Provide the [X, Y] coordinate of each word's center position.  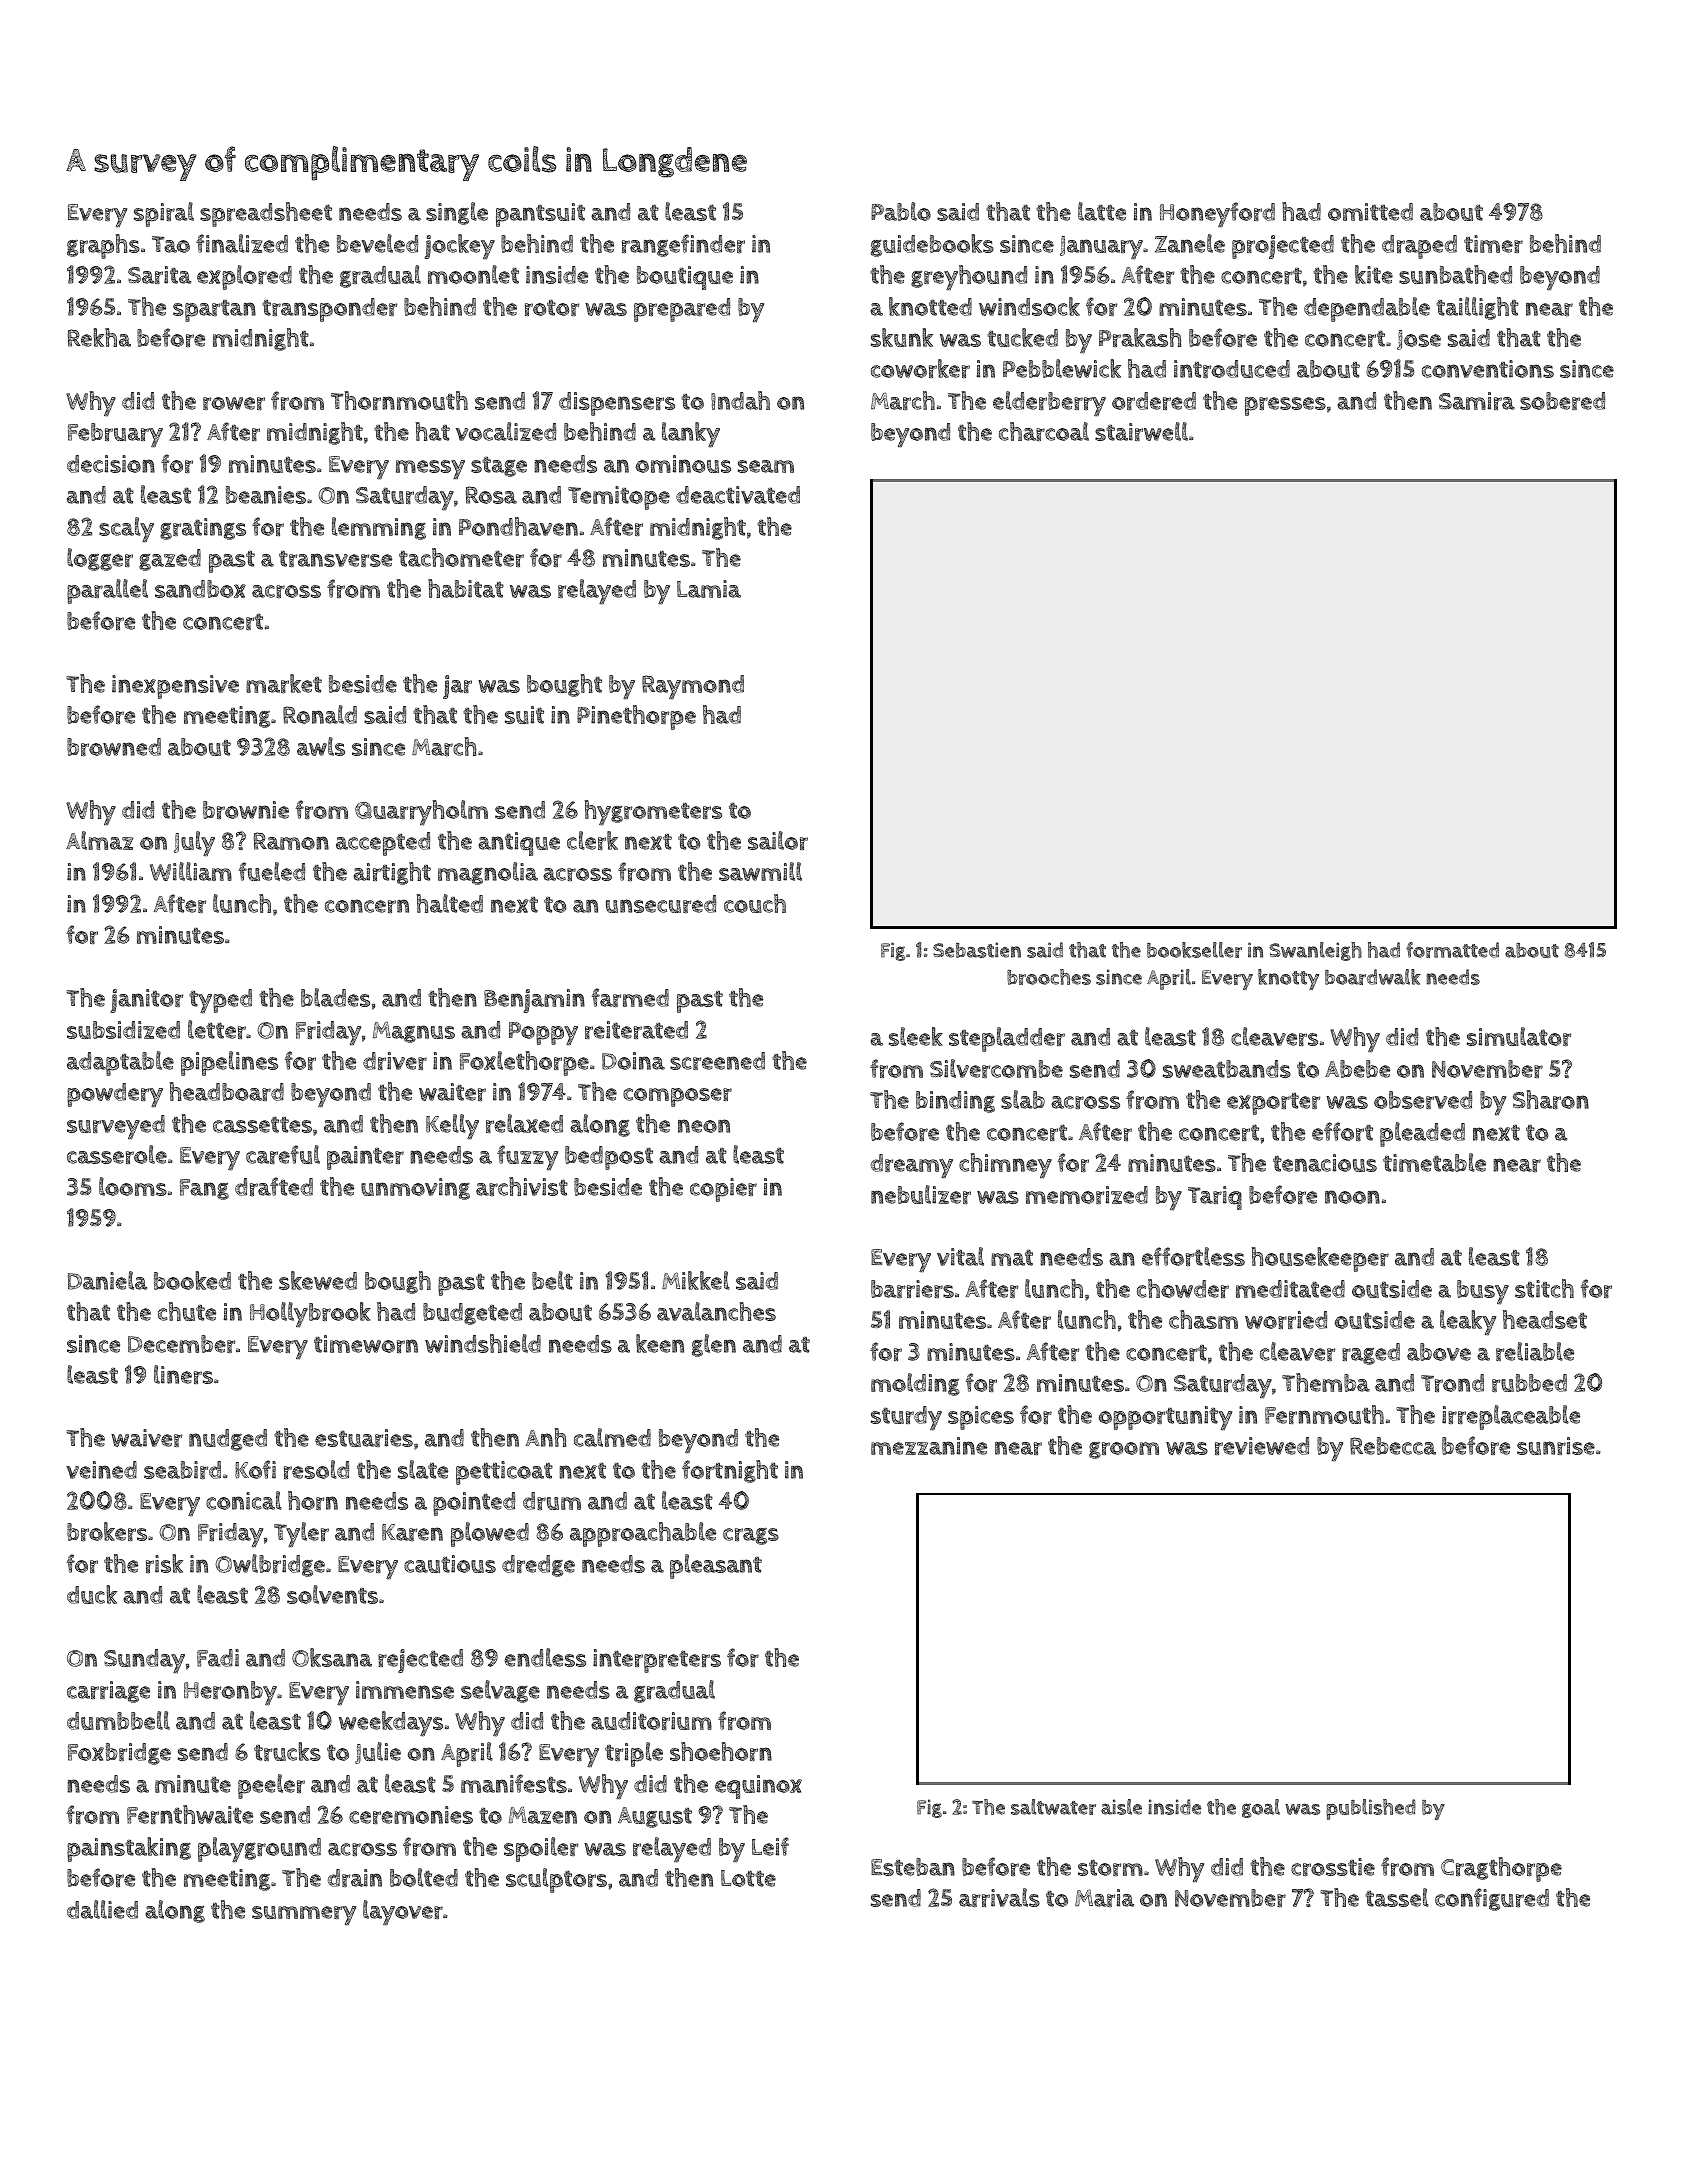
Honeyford [1217, 215]
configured [1492, 1899]
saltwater [1053, 1807]
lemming [379, 528]
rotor [552, 307]
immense [405, 1690]
